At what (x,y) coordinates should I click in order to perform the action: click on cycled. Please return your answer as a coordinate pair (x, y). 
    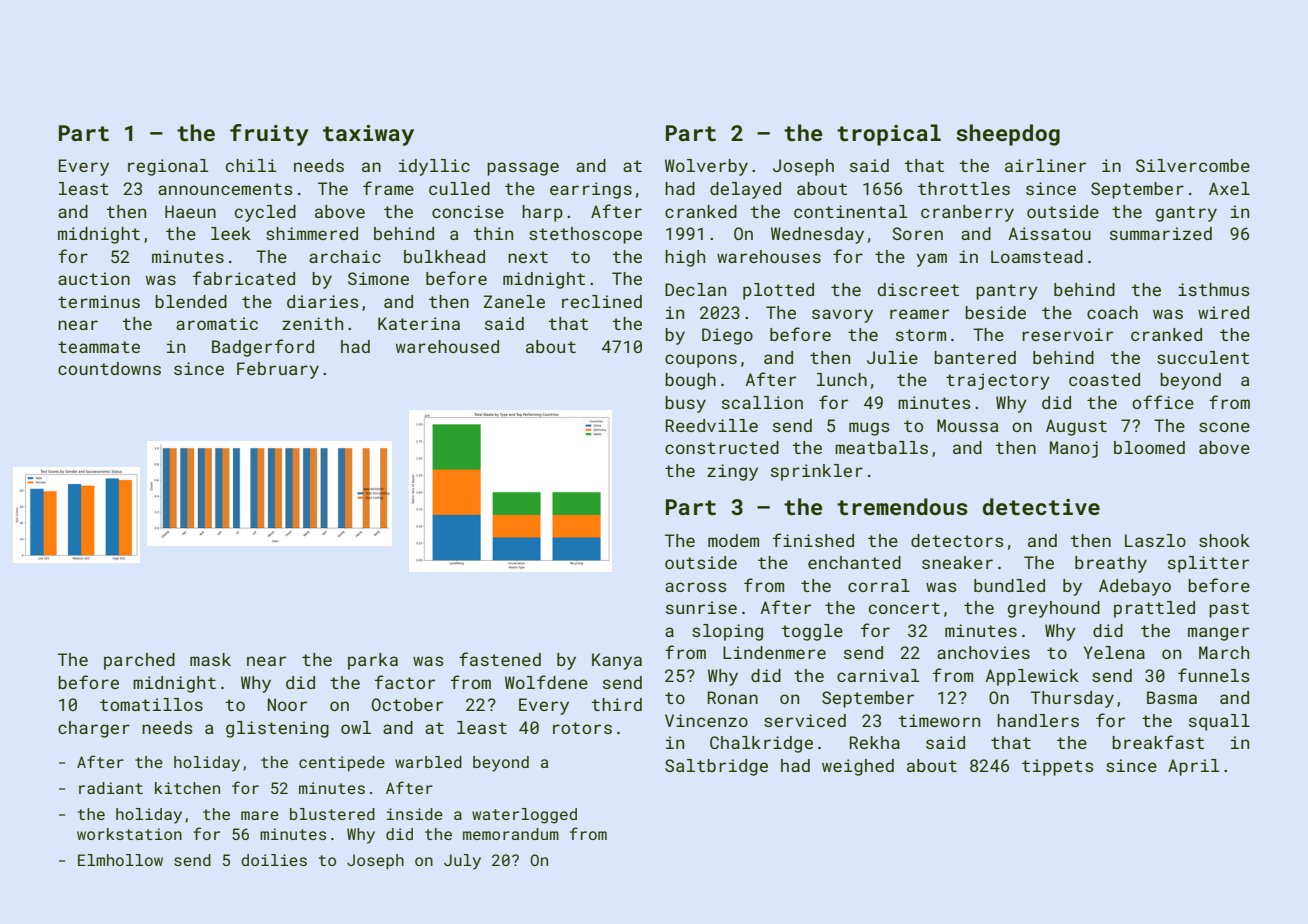
    Looking at the image, I should click on (265, 213).
